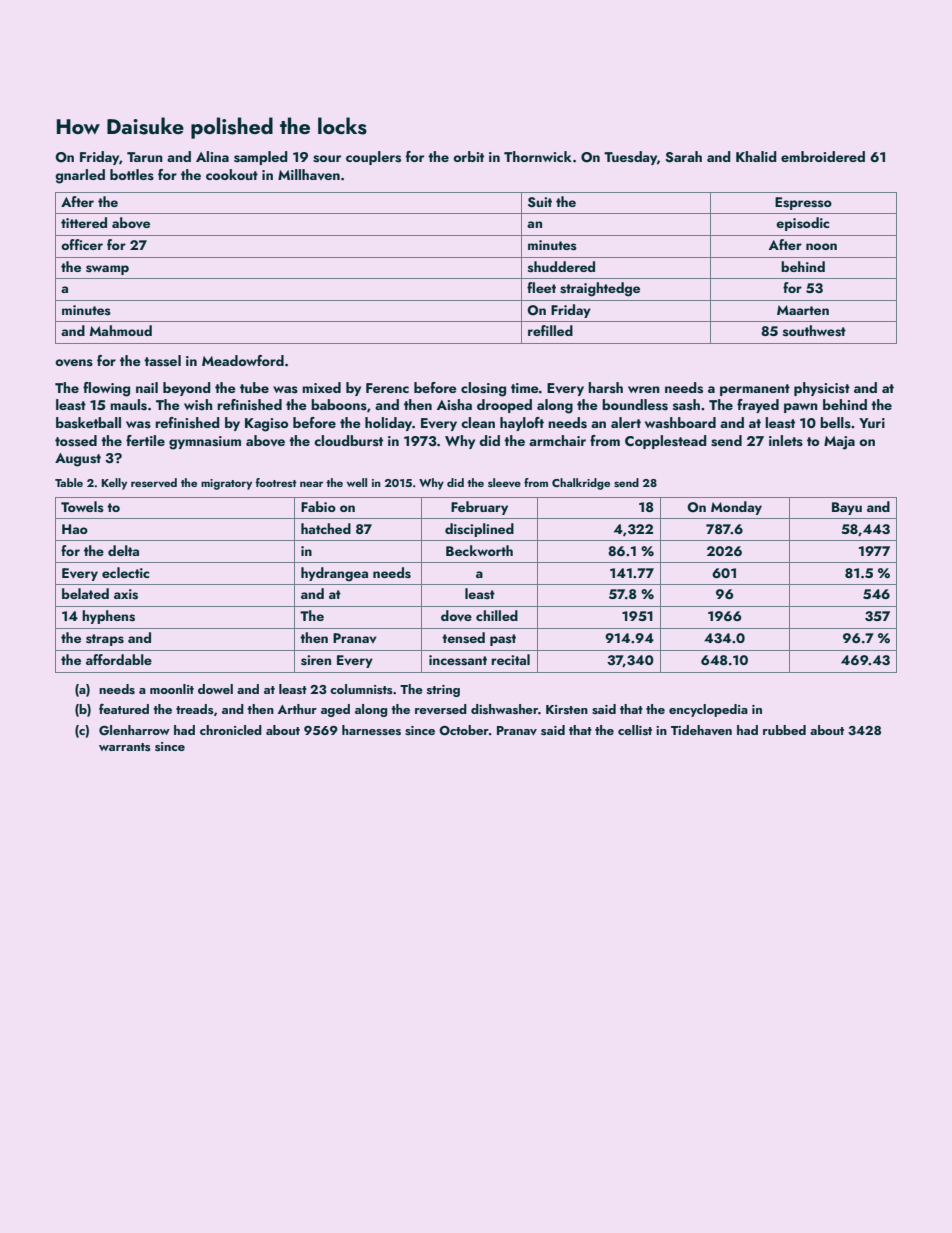 The width and height of the screenshot is (952, 1233). What do you see at coordinates (802, 224) in the screenshot?
I see `episodic` at bounding box center [802, 224].
